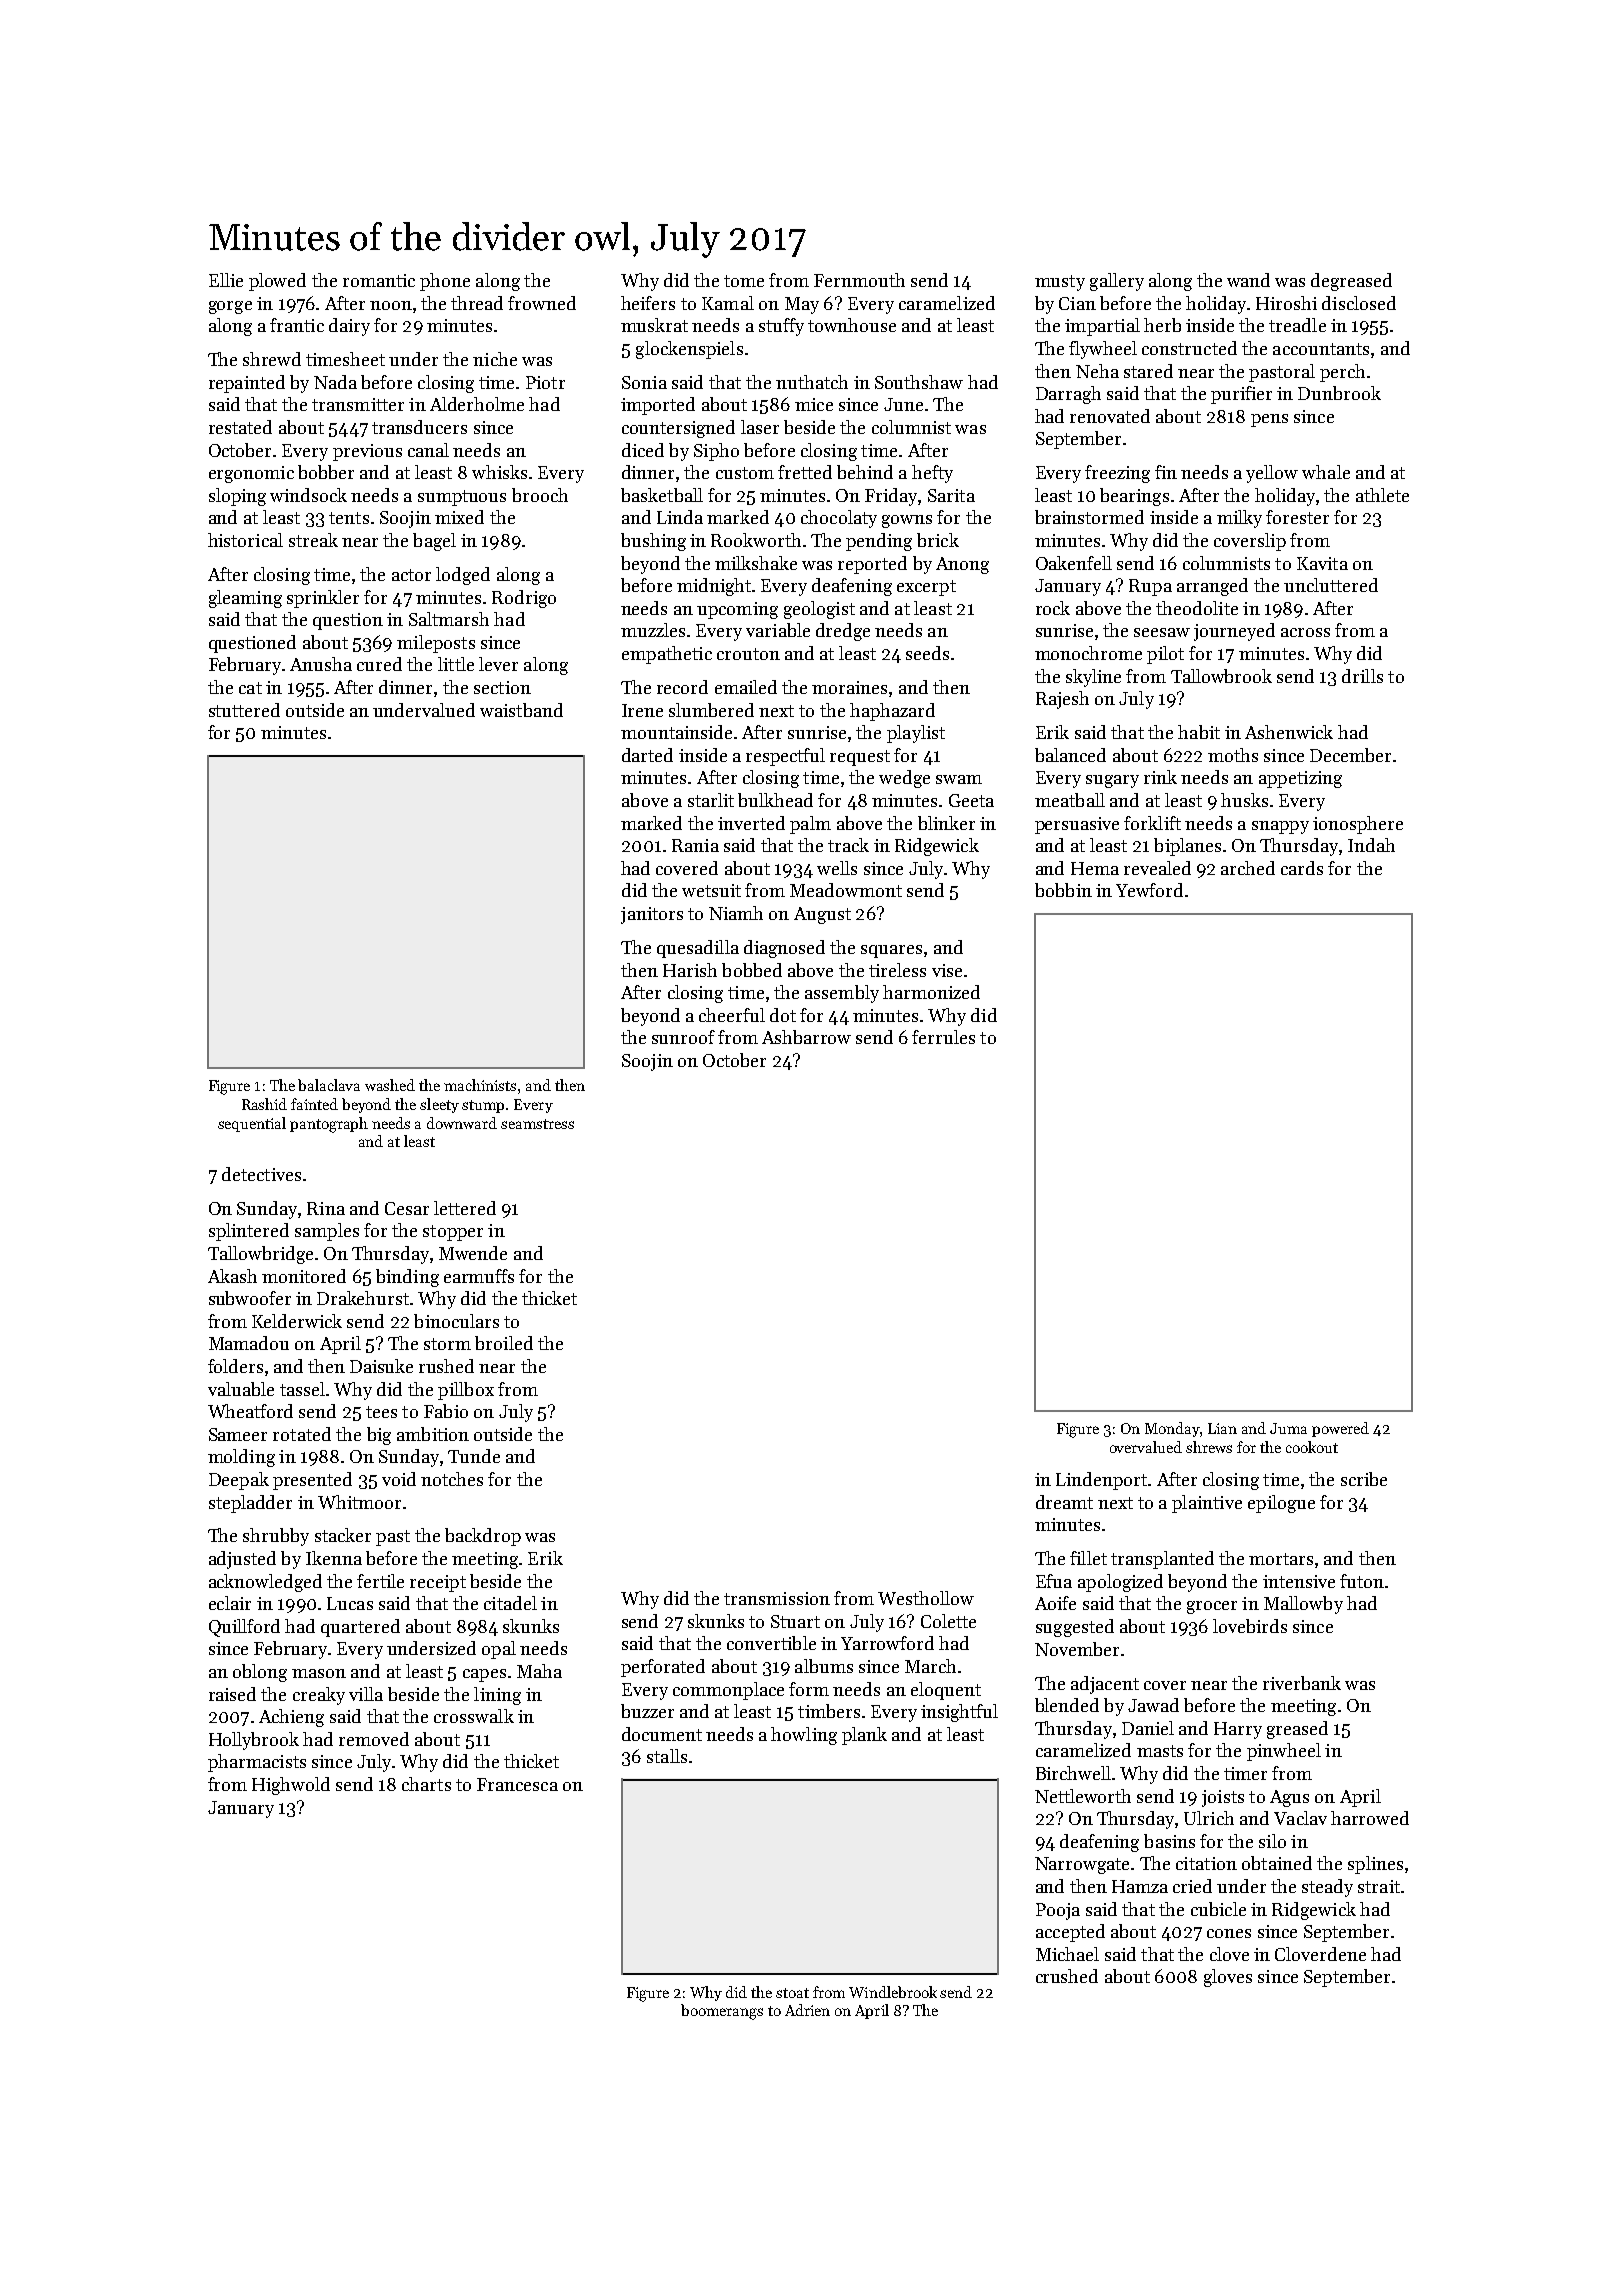  Describe the element at coordinates (745, 473) in the page. I see `custom` at that location.
